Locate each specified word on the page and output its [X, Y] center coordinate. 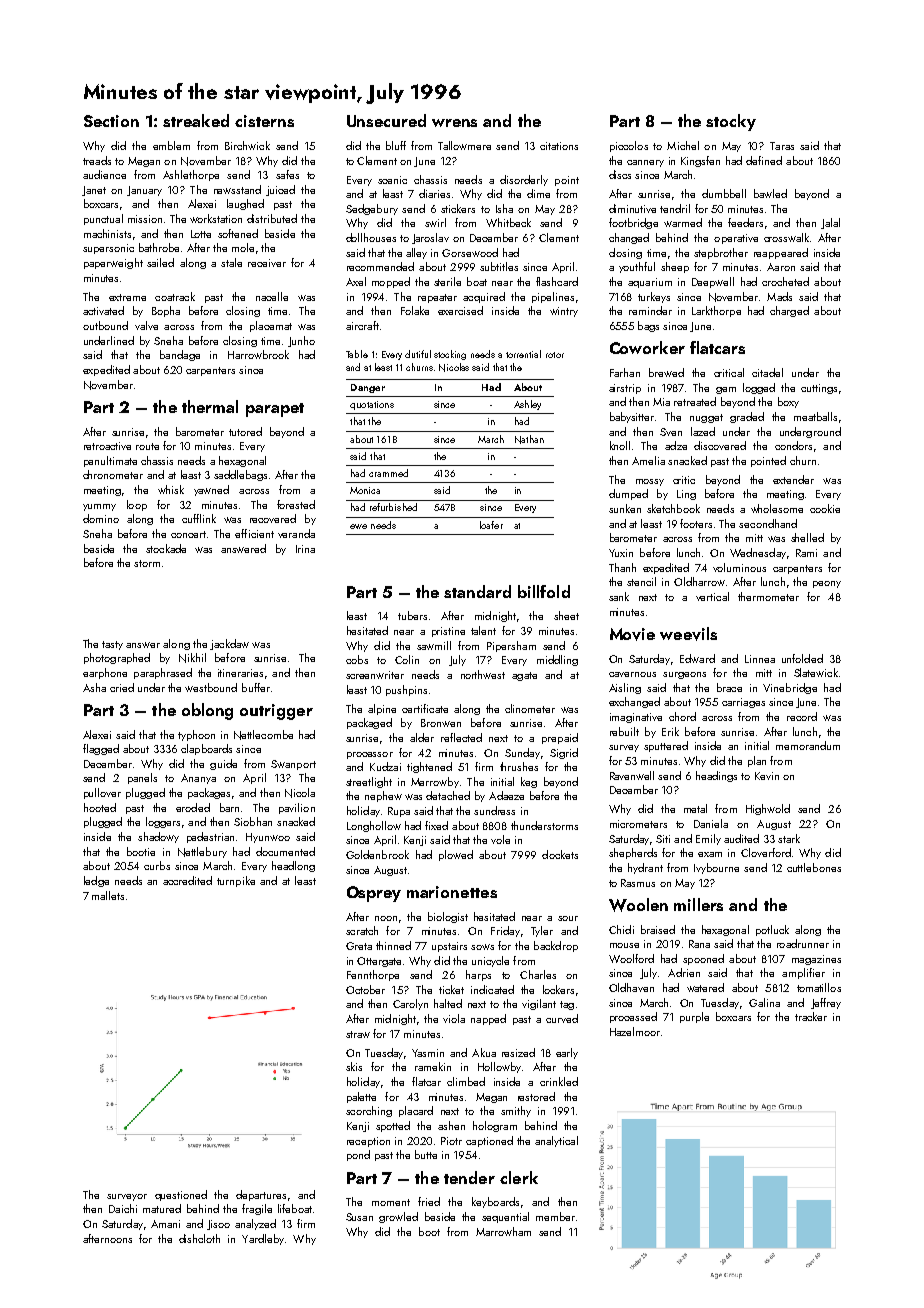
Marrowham [503, 1231]
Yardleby [263, 1239]
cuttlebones [814, 867]
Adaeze [506, 795]
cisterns [264, 121]
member [555, 1216]
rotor [555, 355]
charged [789, 311]
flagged [101, 749]
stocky [731, 122]
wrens [454, 123]
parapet [275, 410]
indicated [492, 989]
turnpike [236, 881]
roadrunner [803, 943]
